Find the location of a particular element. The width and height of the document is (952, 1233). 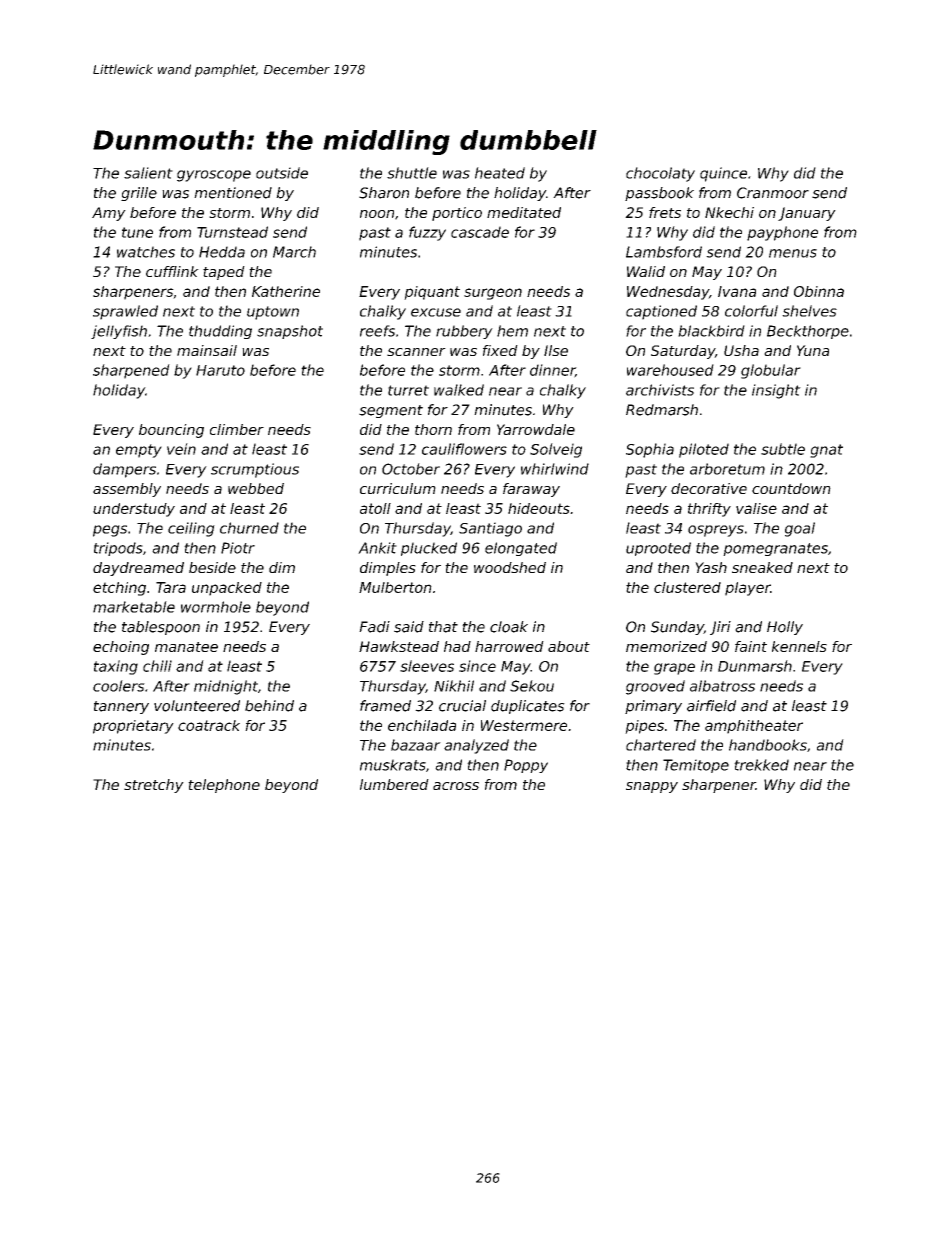

Nkechi is located at coordinates (729, 212).
